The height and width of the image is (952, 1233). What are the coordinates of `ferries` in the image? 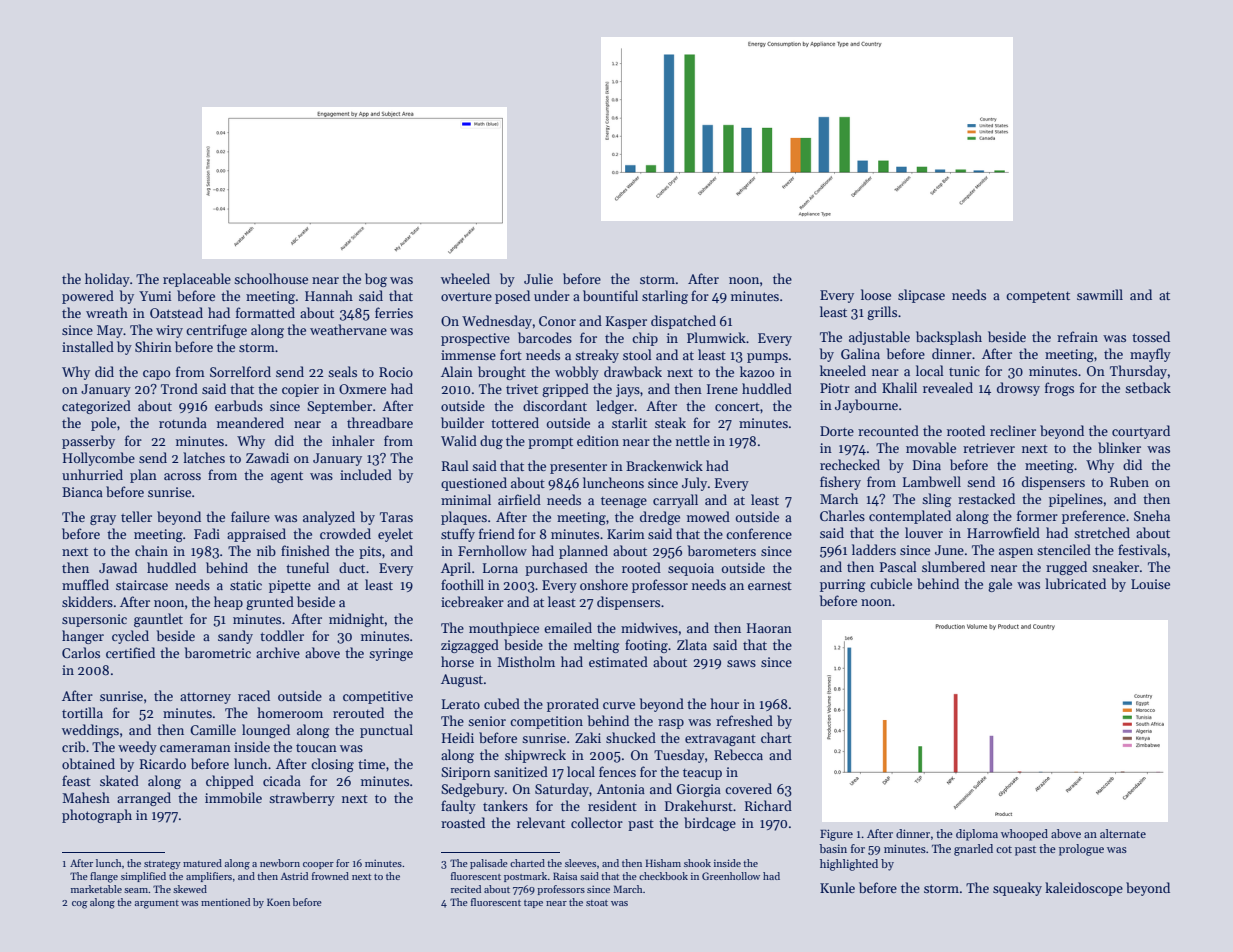 It's located at (394, 312).
